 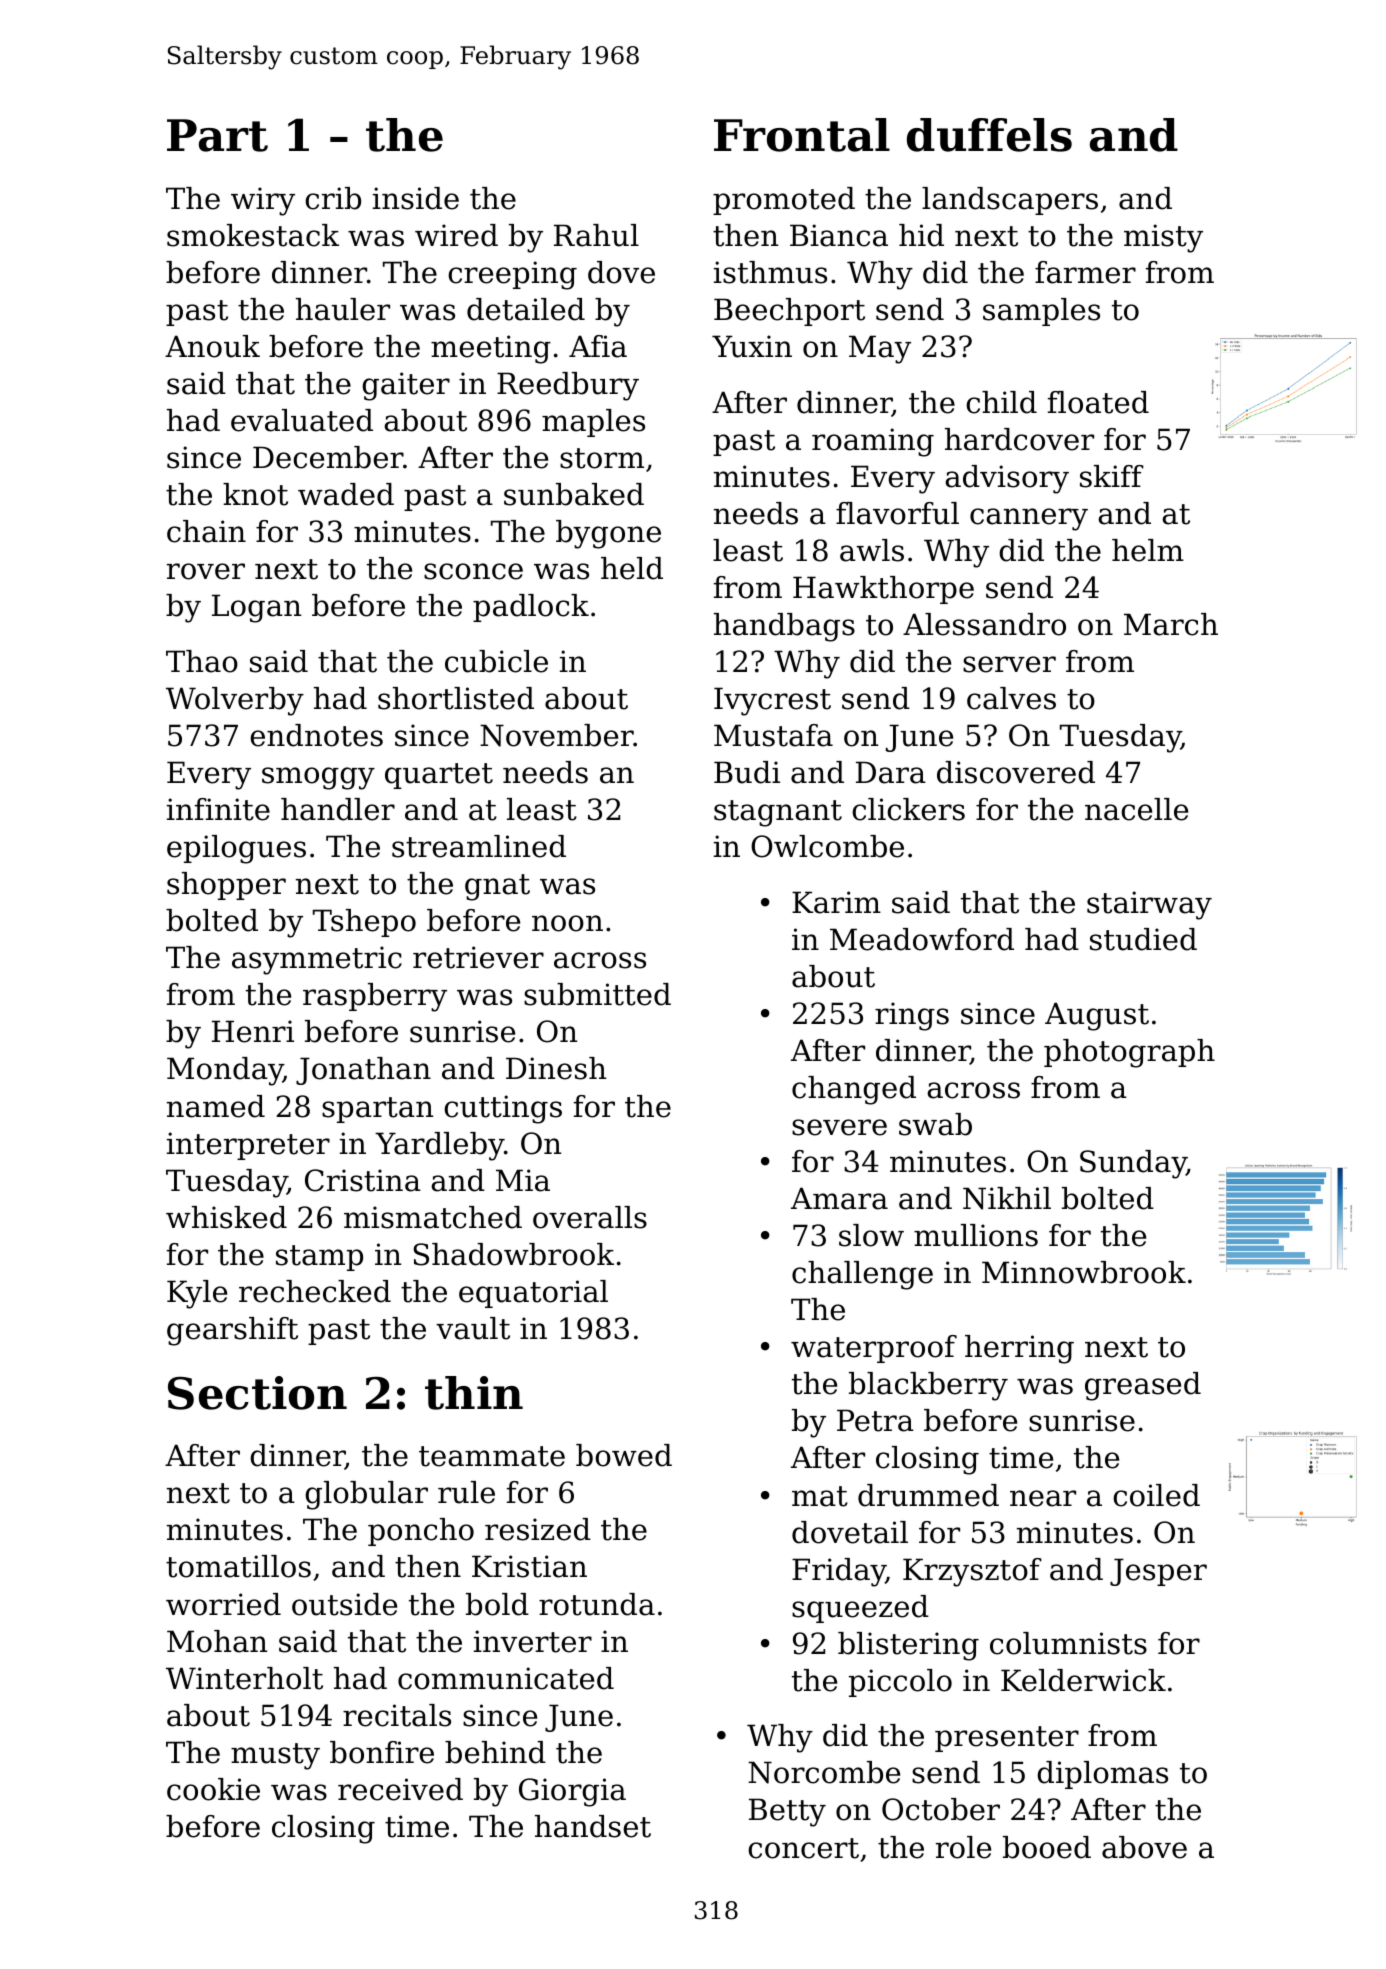 What do you see at coordinates (248, 1146) in the screenshot?
I see `interpreter` at bounding box center [248, 1146].
